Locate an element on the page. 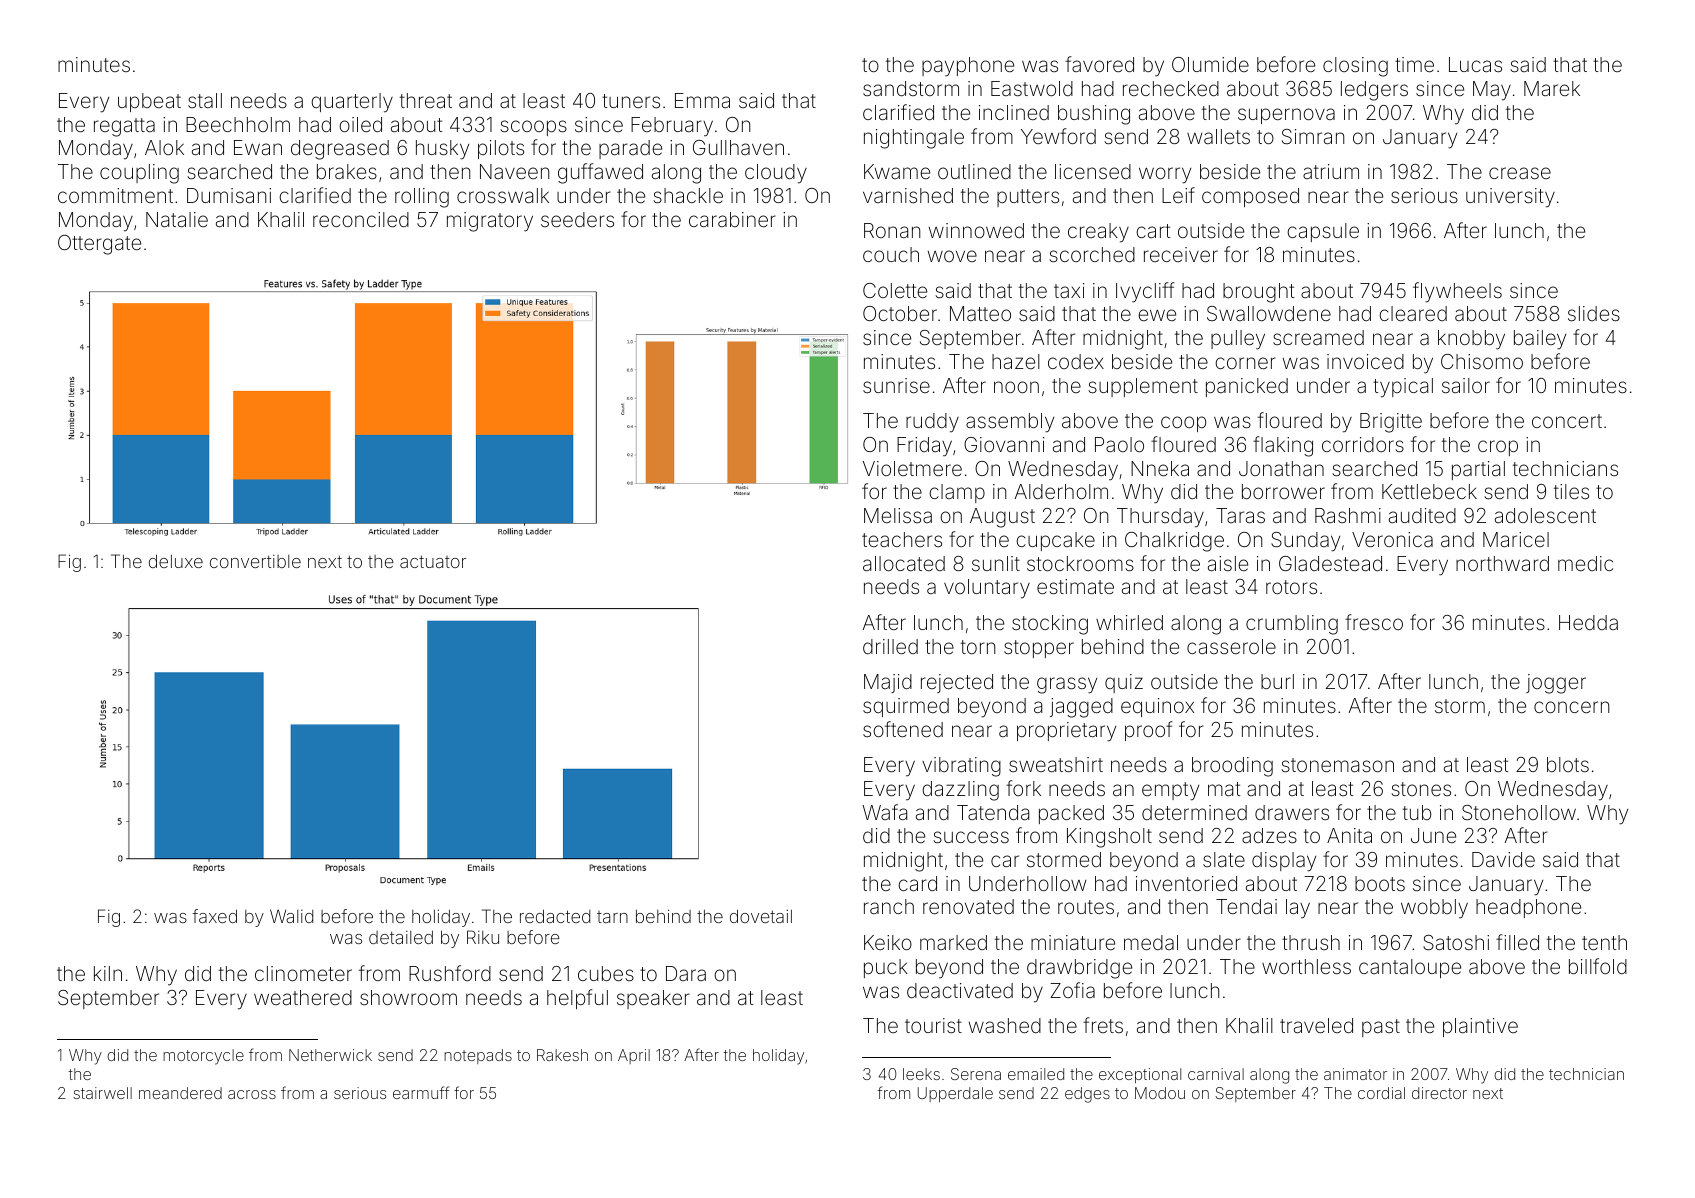 The height and width of the document is (1198, 1695). Netherwick is located at coordinates (330, 1055).
